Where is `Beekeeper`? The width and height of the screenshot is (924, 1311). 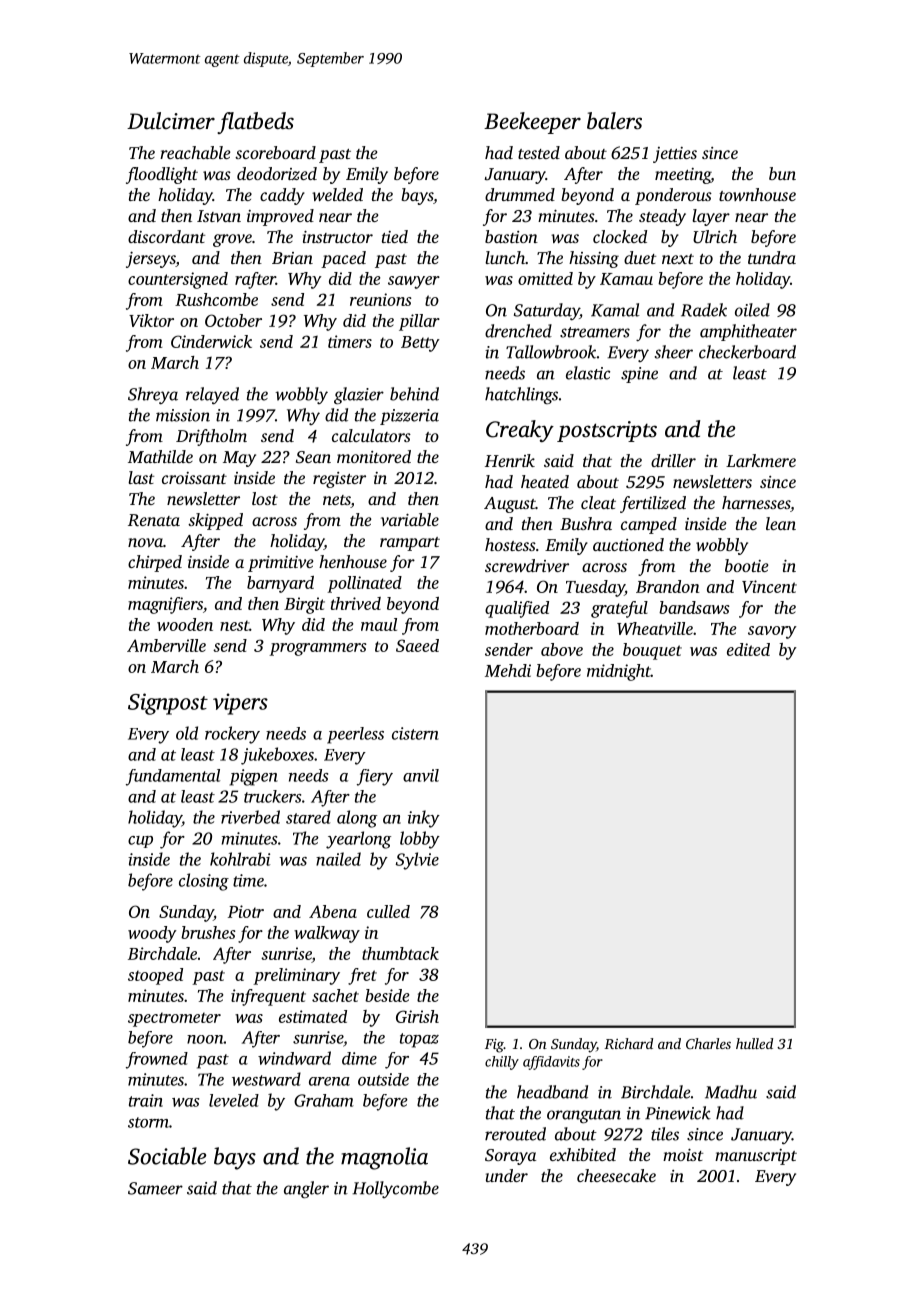 Beekeeper is located at coordinates (532, 123).
